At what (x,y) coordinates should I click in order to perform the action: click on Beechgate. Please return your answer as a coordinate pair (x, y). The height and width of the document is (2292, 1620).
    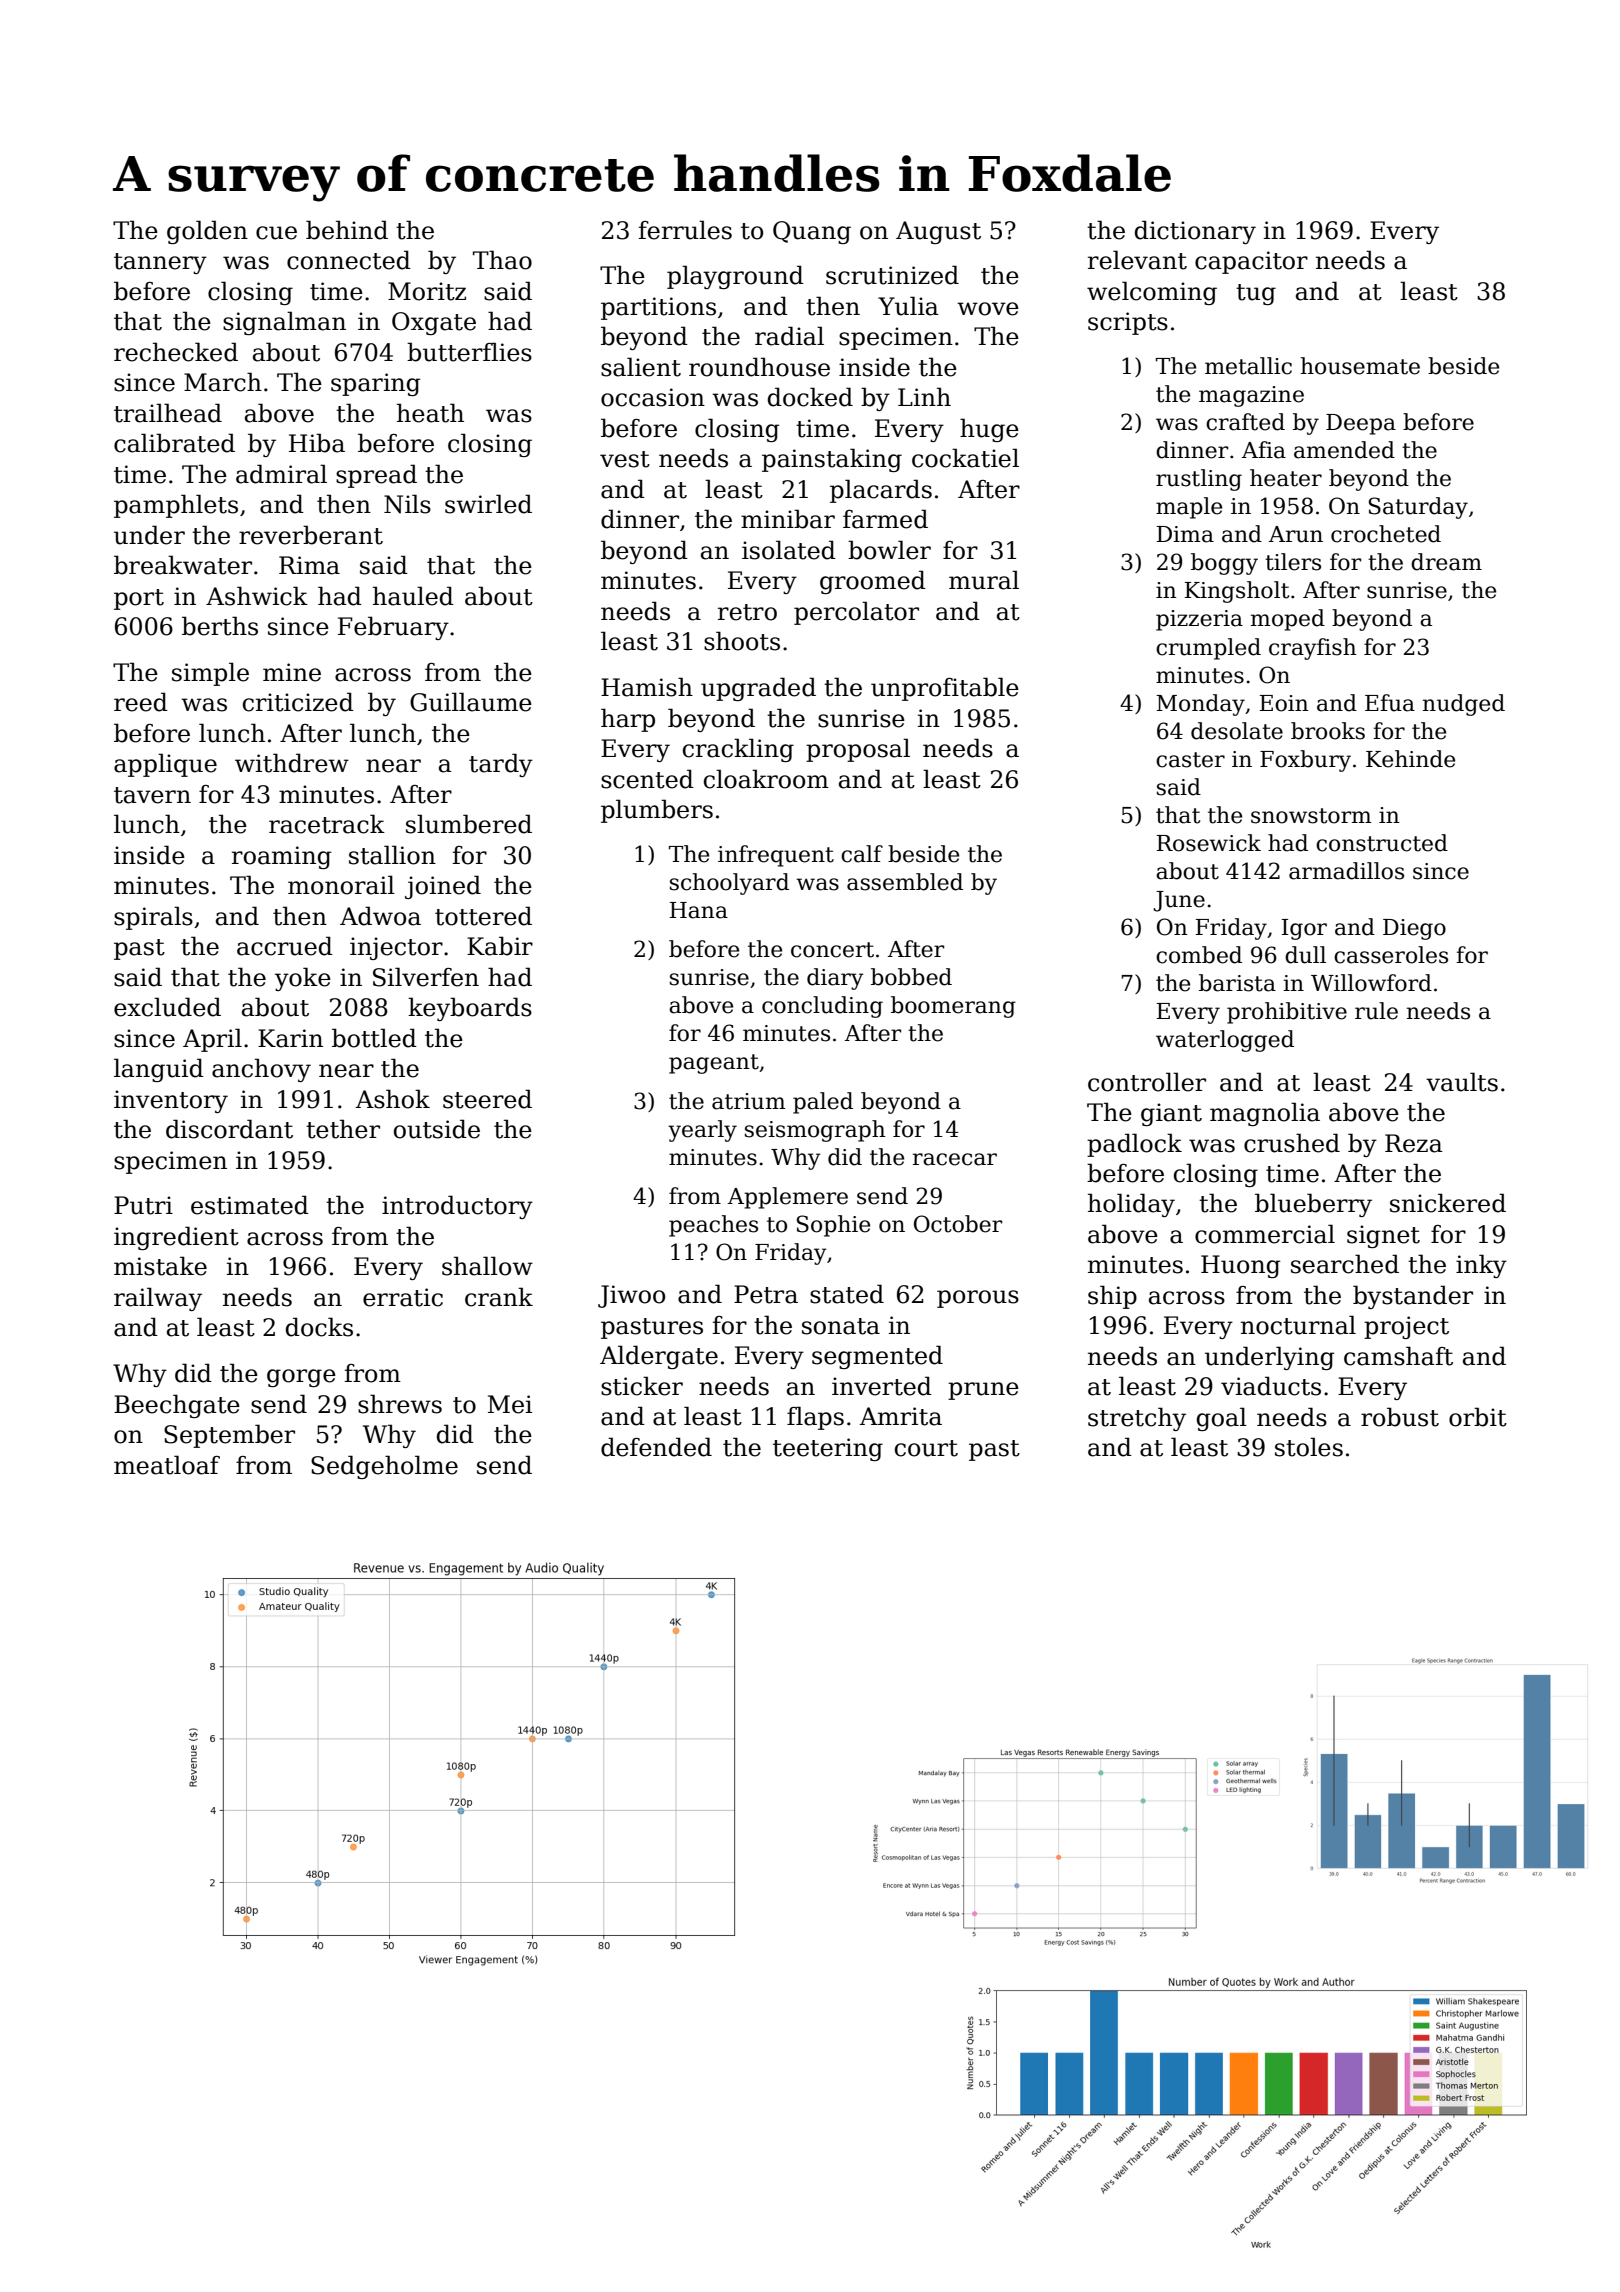
    Looking at the image, I should click on (177, 1406).
